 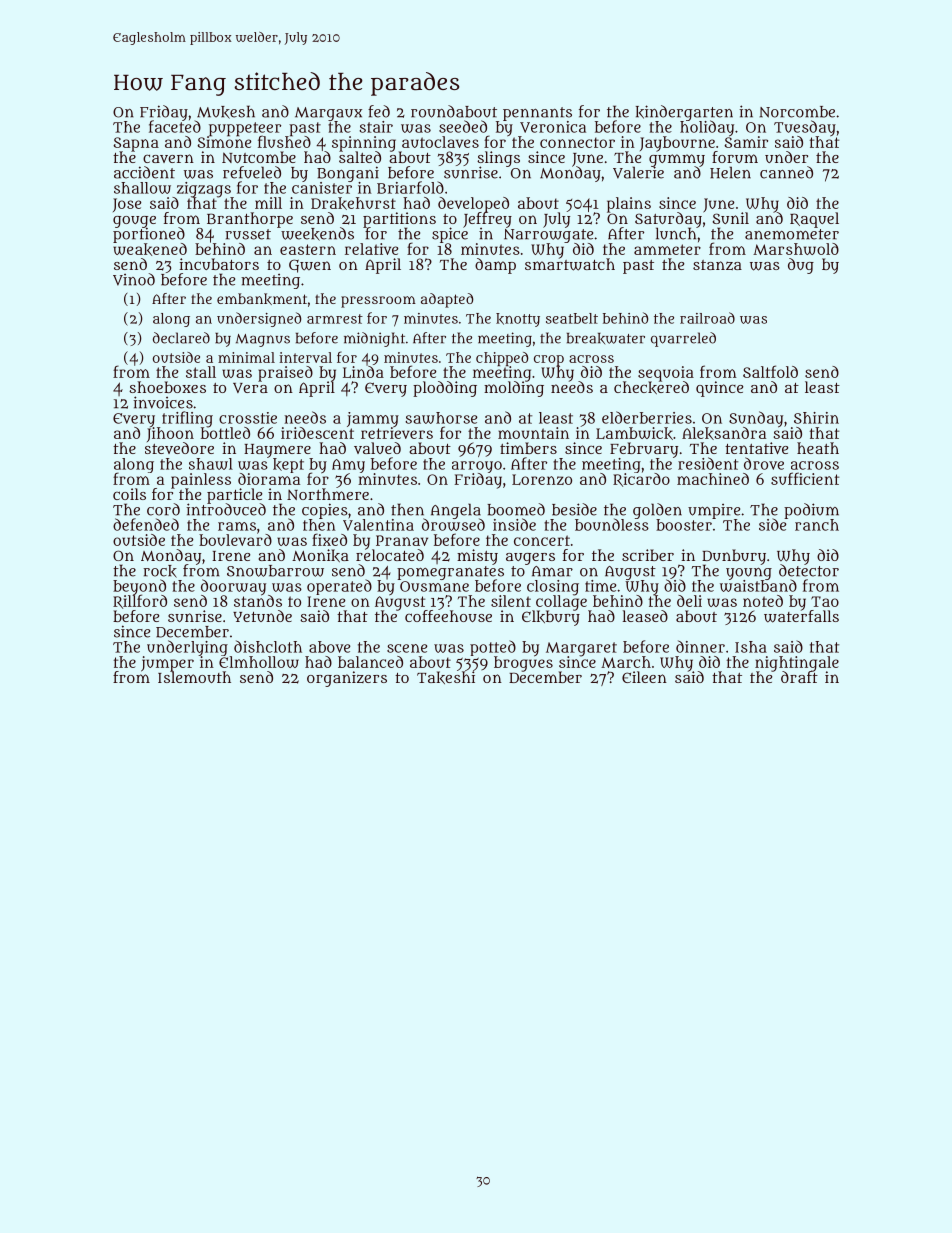 What do you see at coordinates (269, 479) in the screenshot?
I see `diorama` at bounding box center [269, 479].
